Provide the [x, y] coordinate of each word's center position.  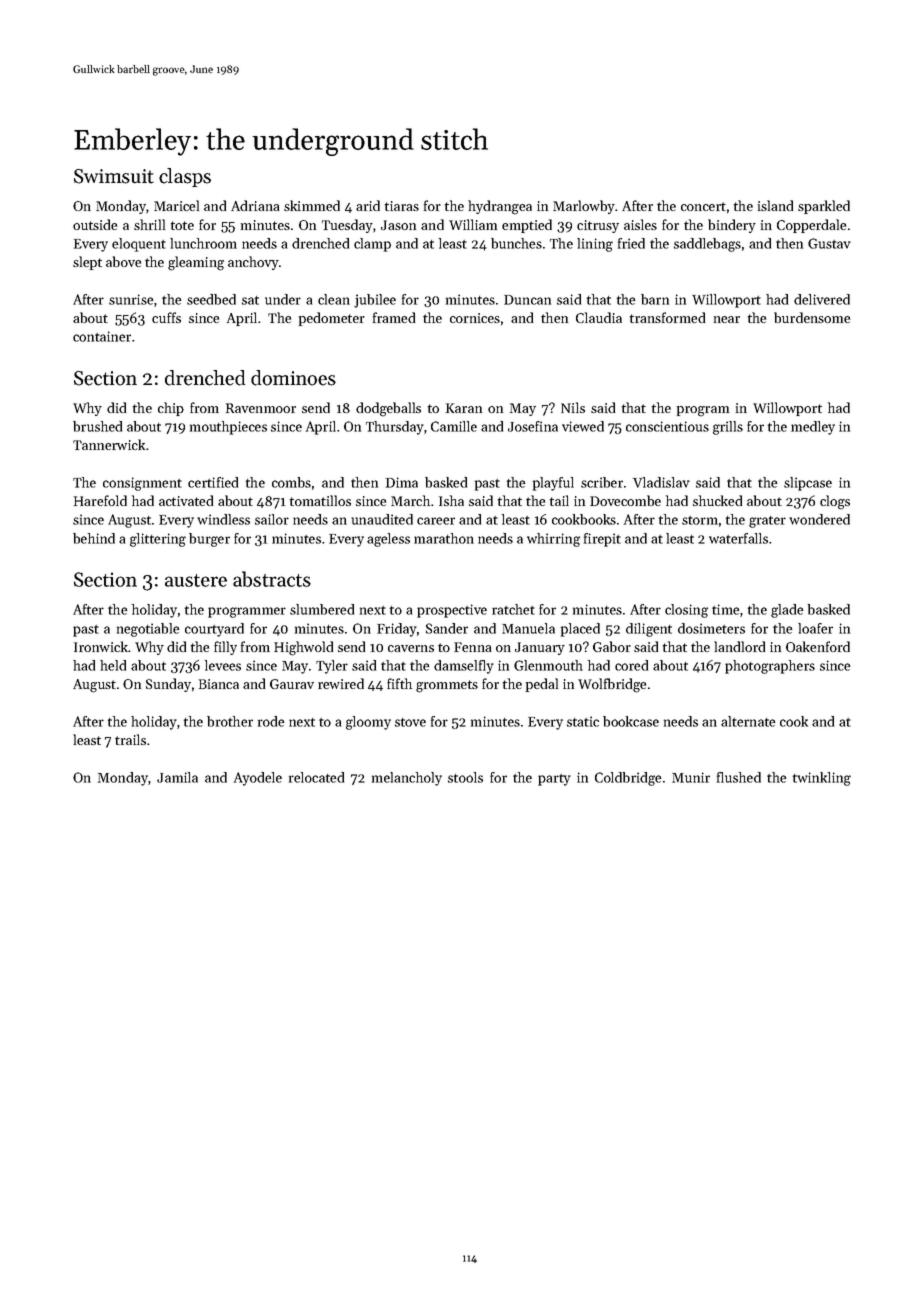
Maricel [176, 205]
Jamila [177, 777]
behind [94, 538]
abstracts [272, 579]
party [554, 780]
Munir [691, 777]
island [775, 205]
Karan [464, 408]
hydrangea [500, 207]
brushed [97, 426]
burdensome [812, 317]
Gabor [612, 646]
